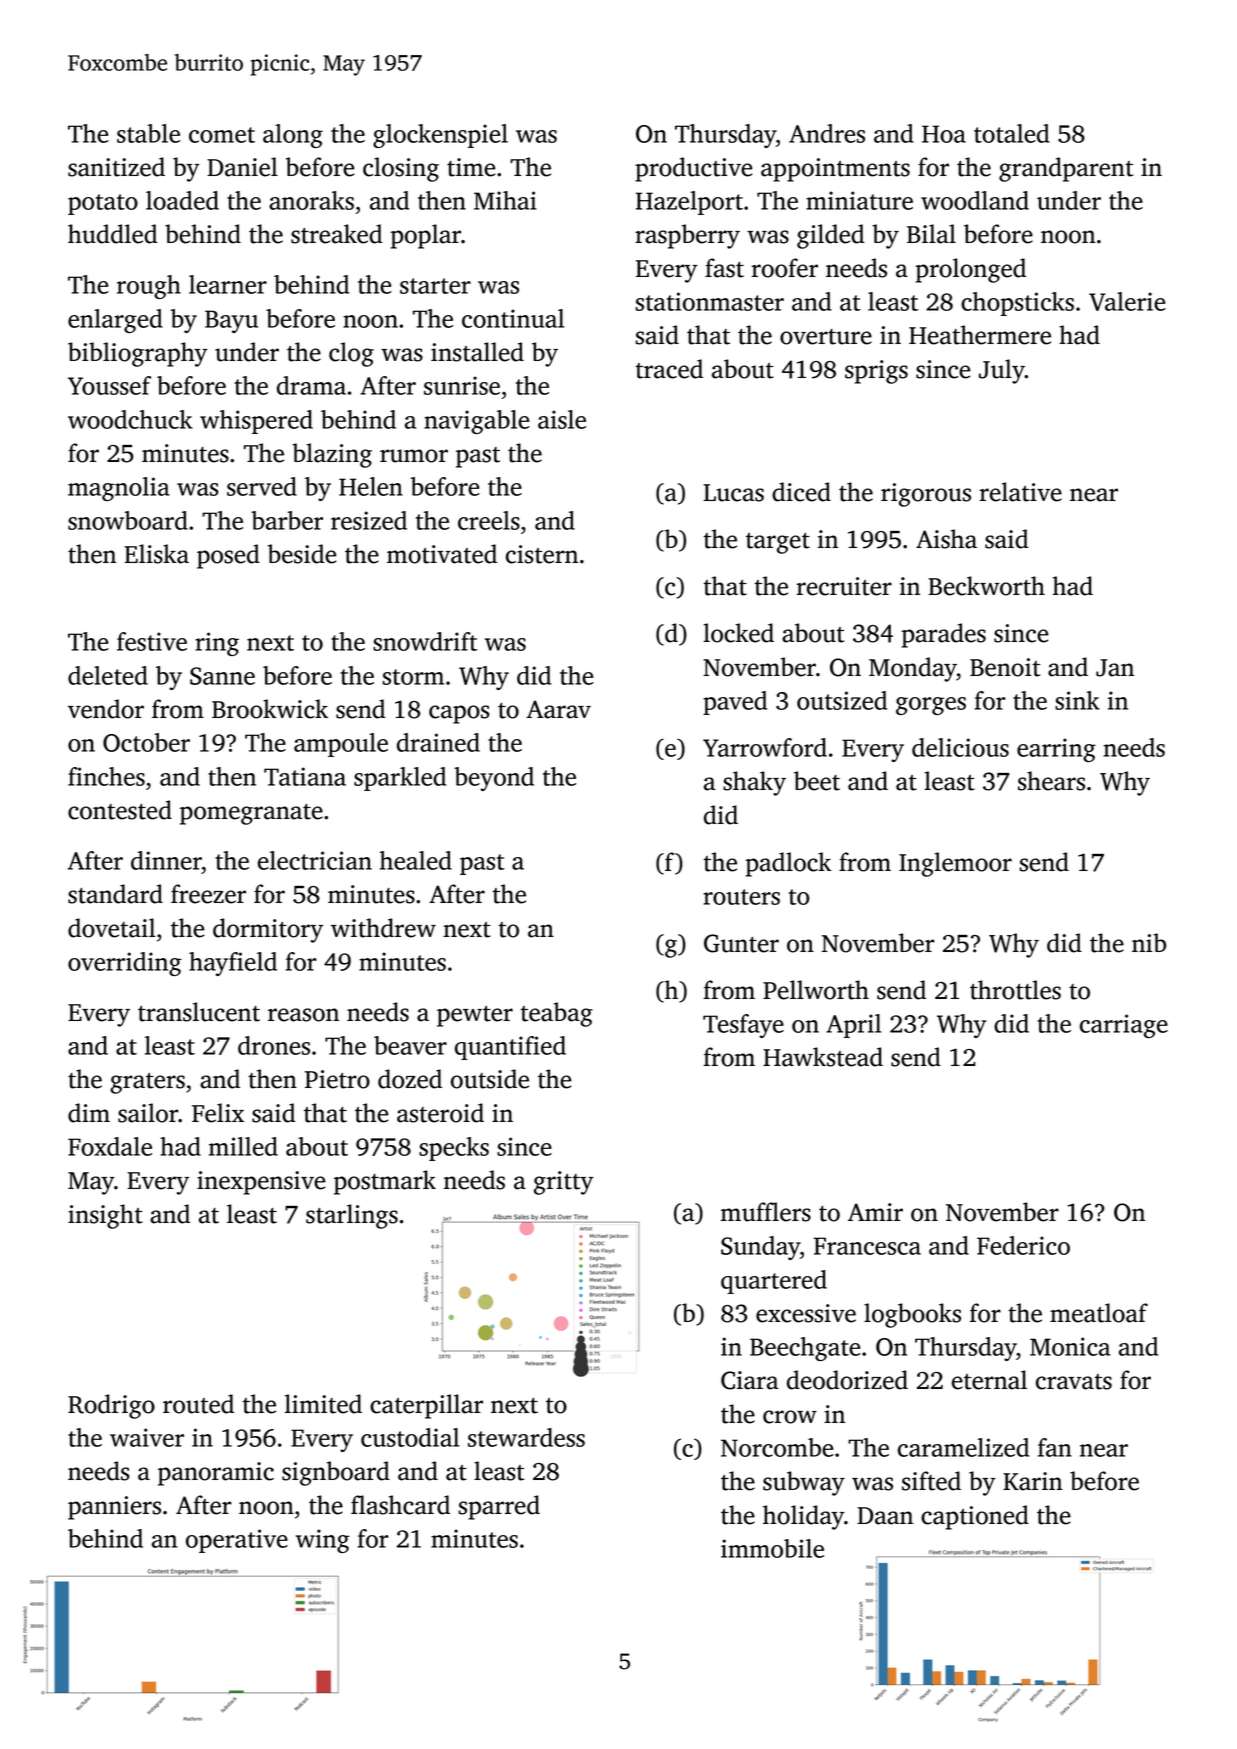 This page has height=1749, width=1237. Describe the element at coordinates (738, 633) in the page. I see `locked` at that location.
